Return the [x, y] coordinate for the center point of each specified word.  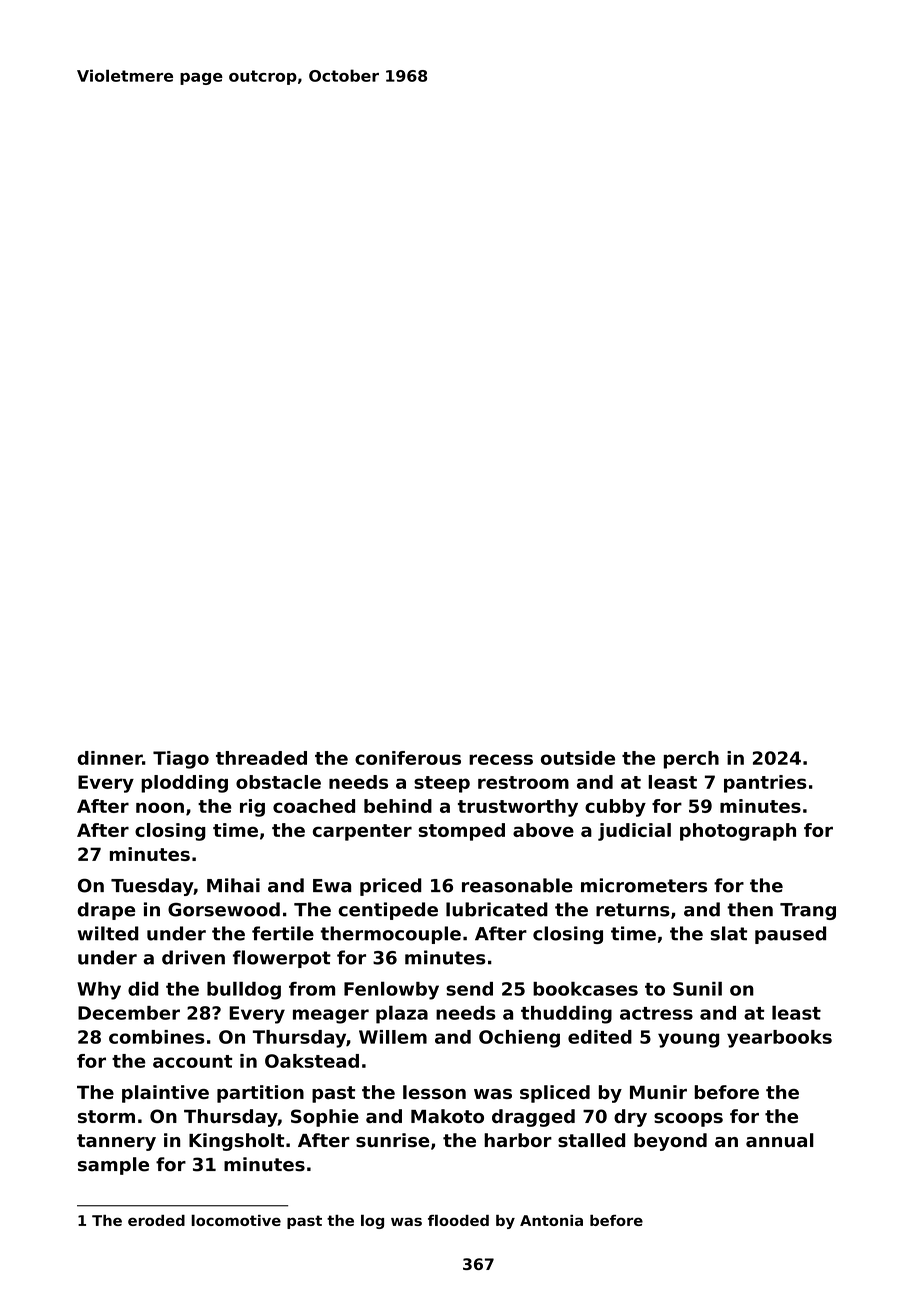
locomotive [236, 1220]
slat [729, 933]
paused [790, 935]
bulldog [244, 990]
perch [691, 760]
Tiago [181, 760]
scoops [688, 1120]
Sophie [325, 1118]
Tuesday [152, 887]
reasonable [517, 885]
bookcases [585, 989]
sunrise [392, 1140]
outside [578, 758]
